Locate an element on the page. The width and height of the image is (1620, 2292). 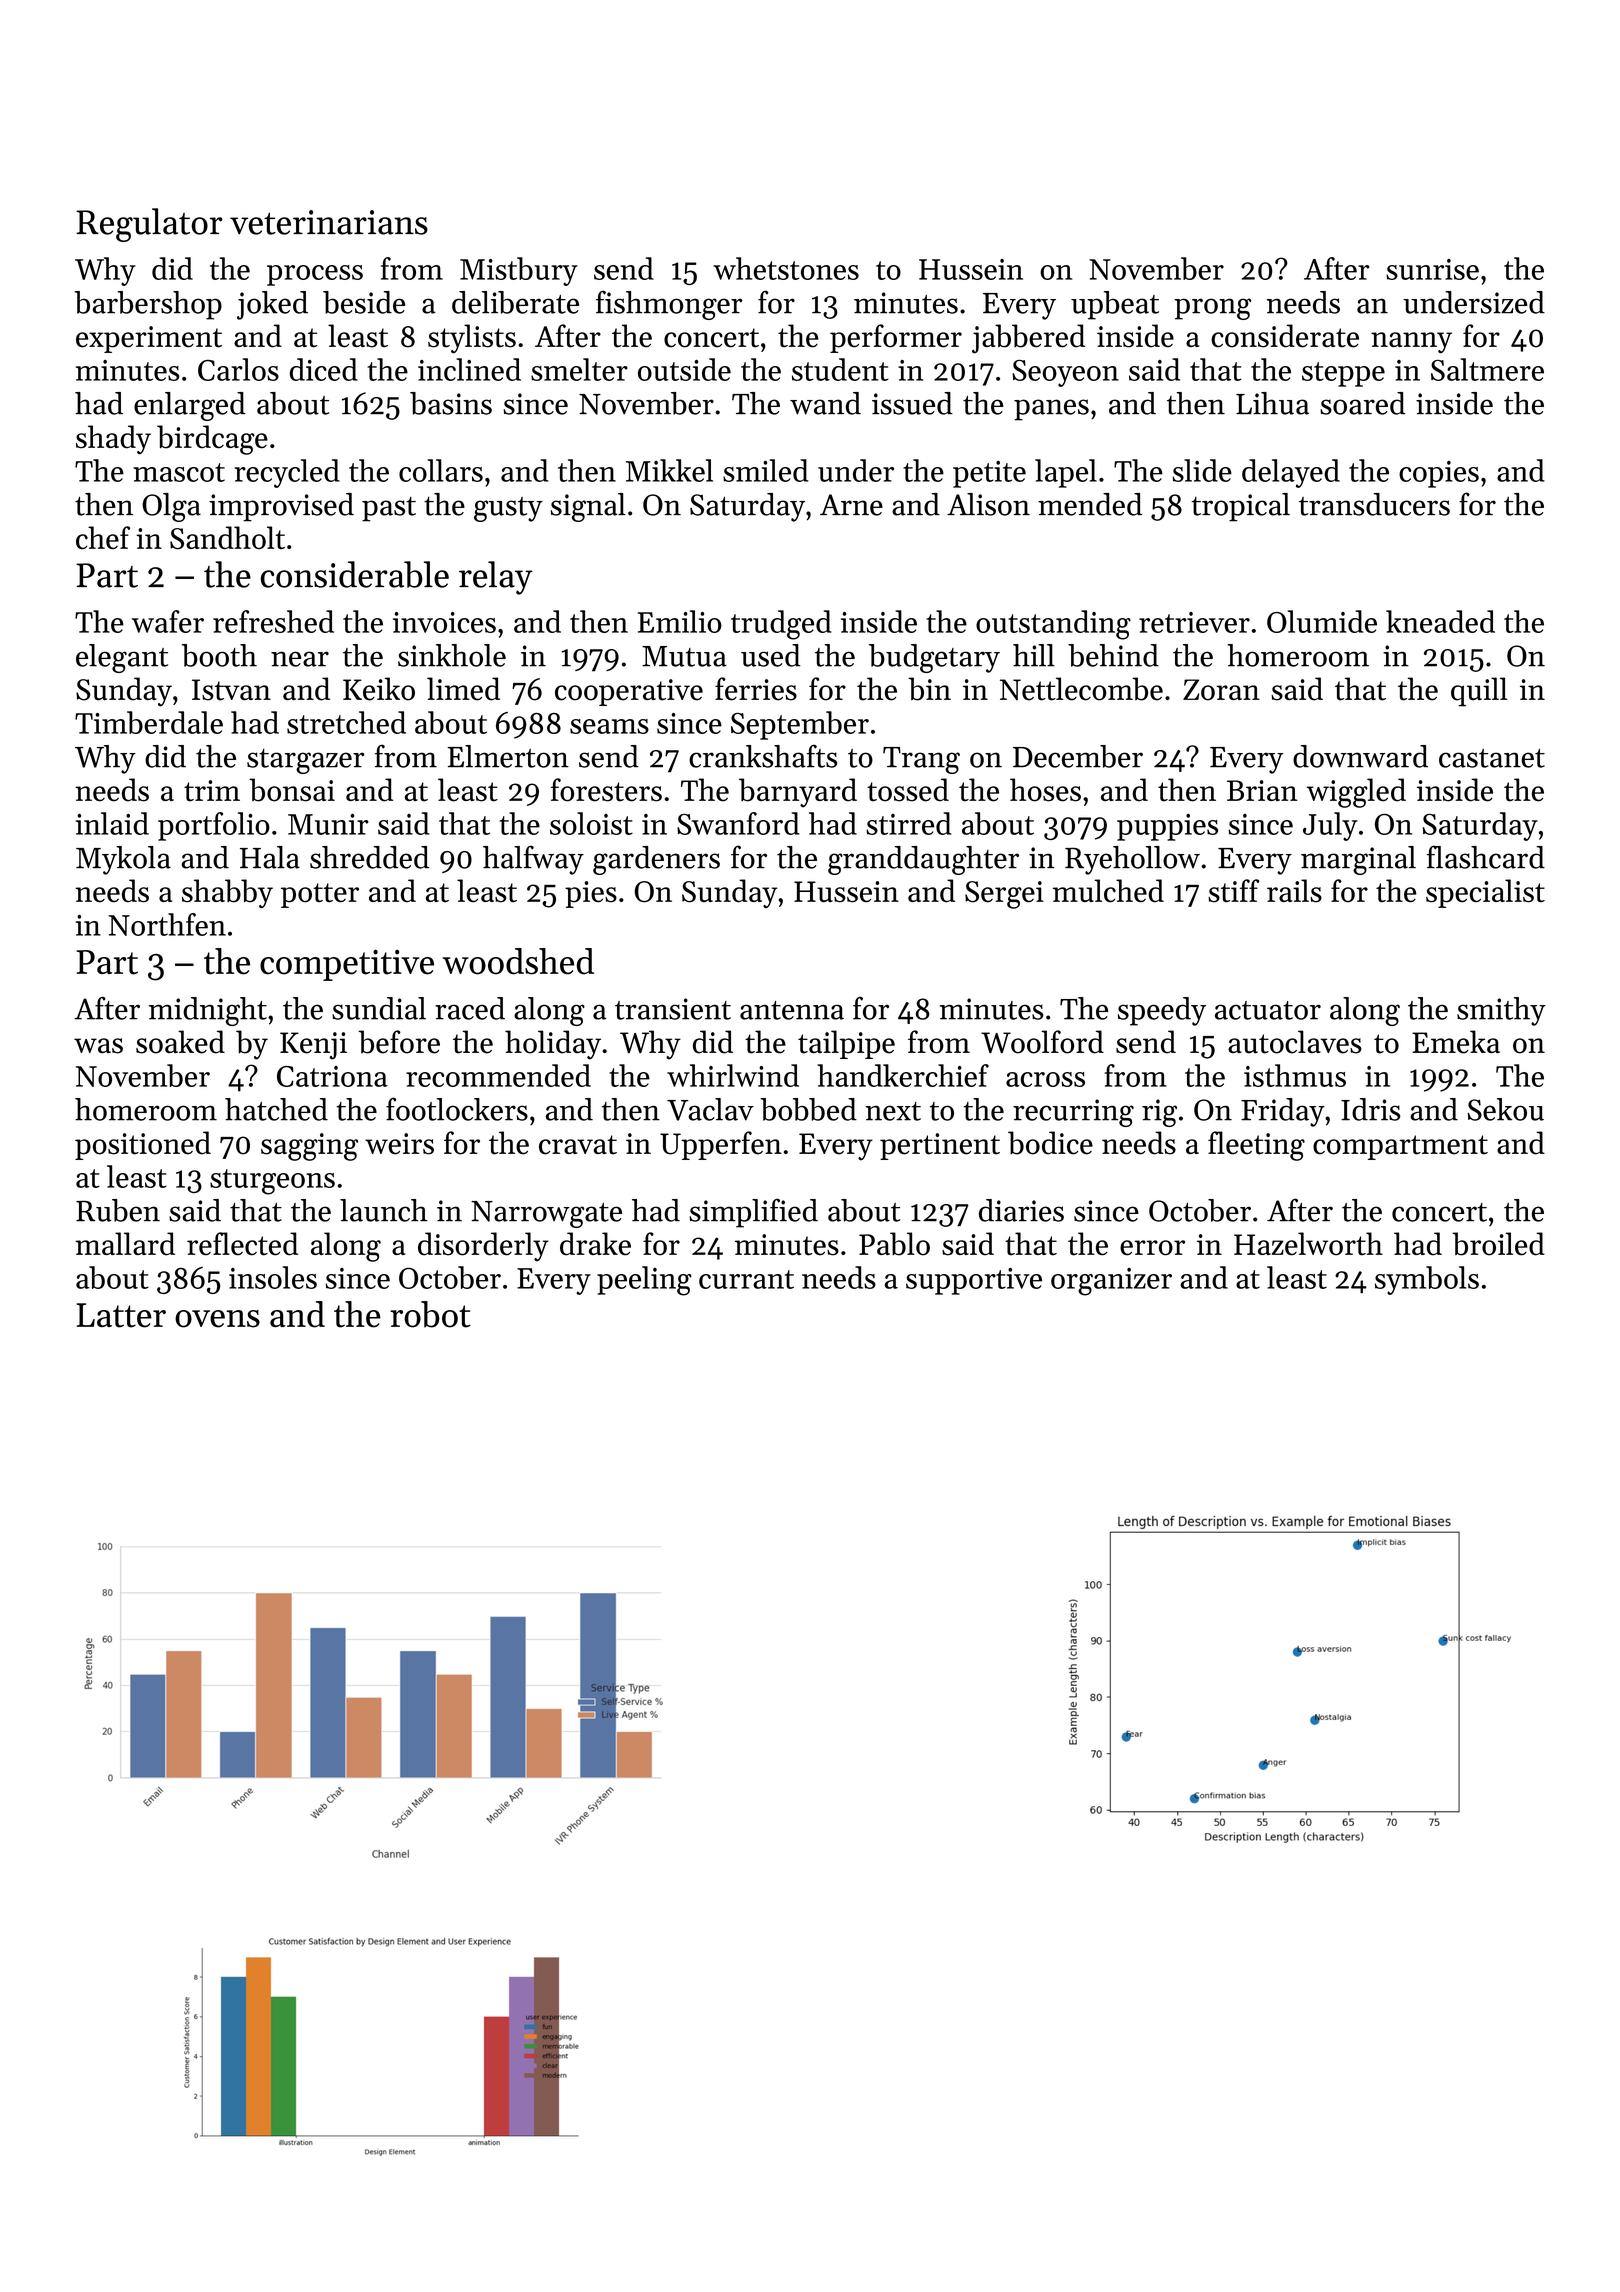
kneaded is located at coordinates (1440, 621).
